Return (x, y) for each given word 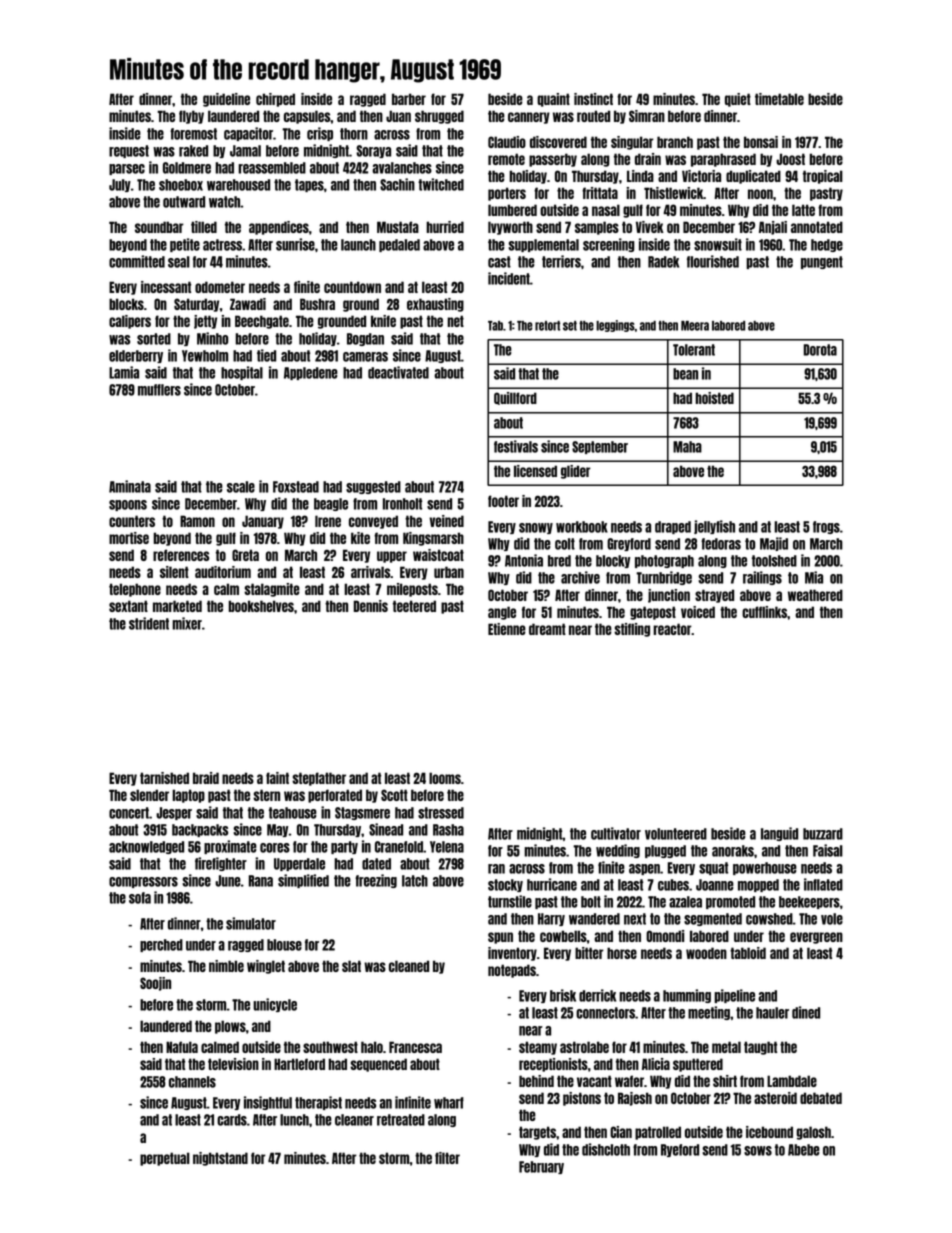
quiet (738, 100)
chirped (275, 100)
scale (241, 487)
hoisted (714, 398)
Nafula (182, 1047)
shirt (725, 1081)
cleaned (409, 966)
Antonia (524, 560)
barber (409, 99)
